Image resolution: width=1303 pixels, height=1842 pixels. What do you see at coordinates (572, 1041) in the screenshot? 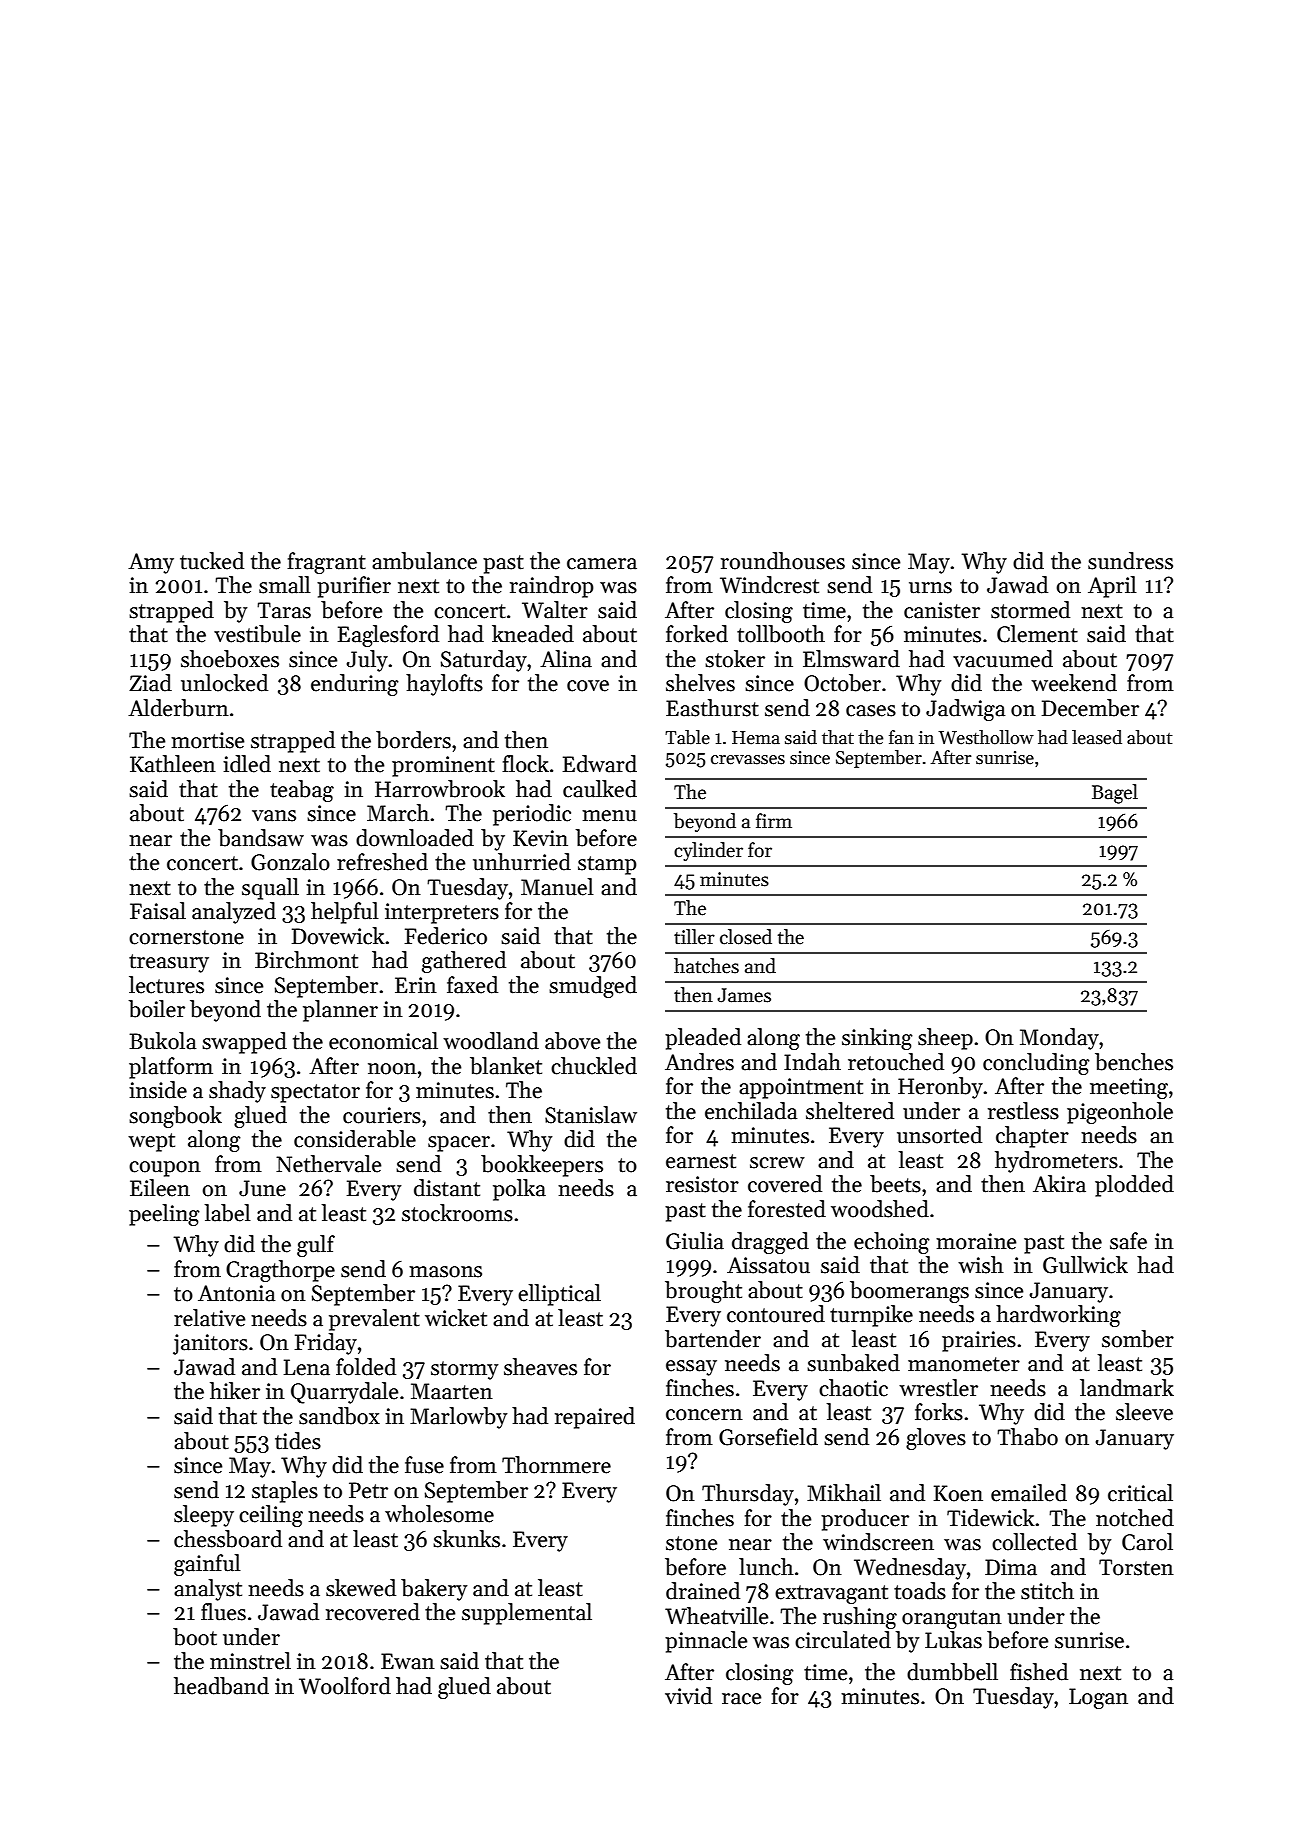
I see `above` at bounding box center [572, 1041].
